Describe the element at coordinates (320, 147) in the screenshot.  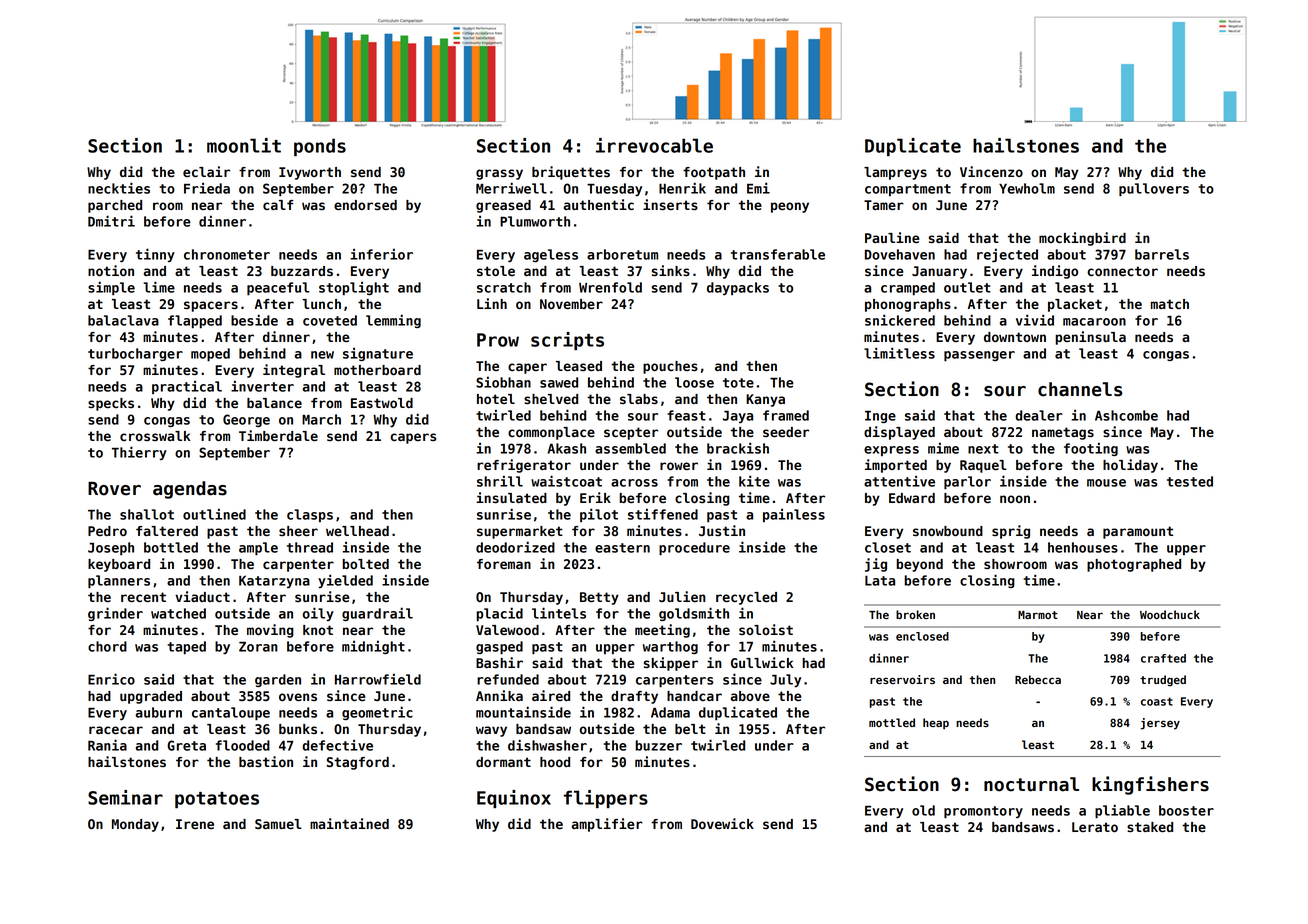
I see `ponds` at that location.
